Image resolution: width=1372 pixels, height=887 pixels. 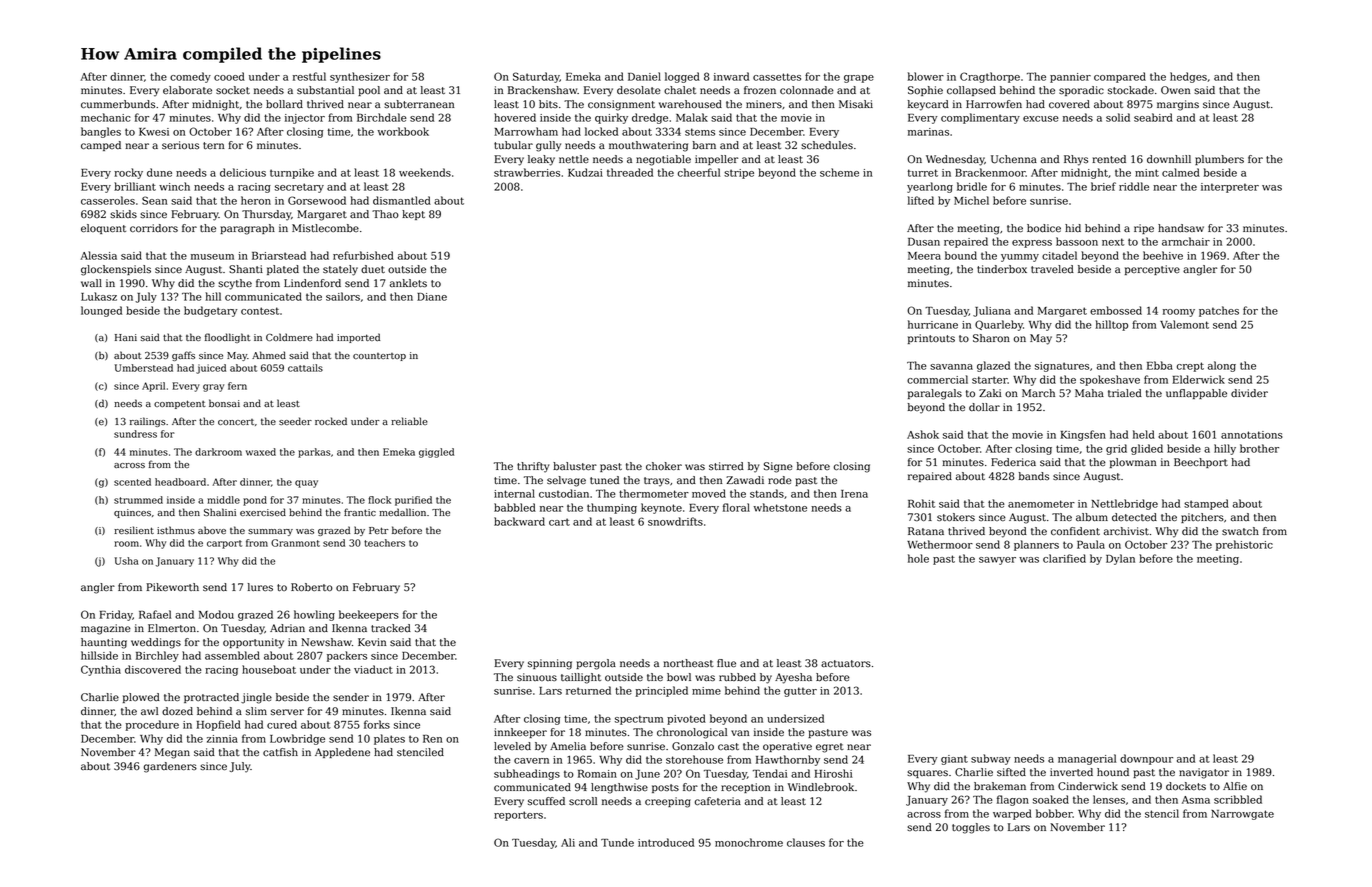 I want to click on Dylan, so click(x=1120, y=559).
